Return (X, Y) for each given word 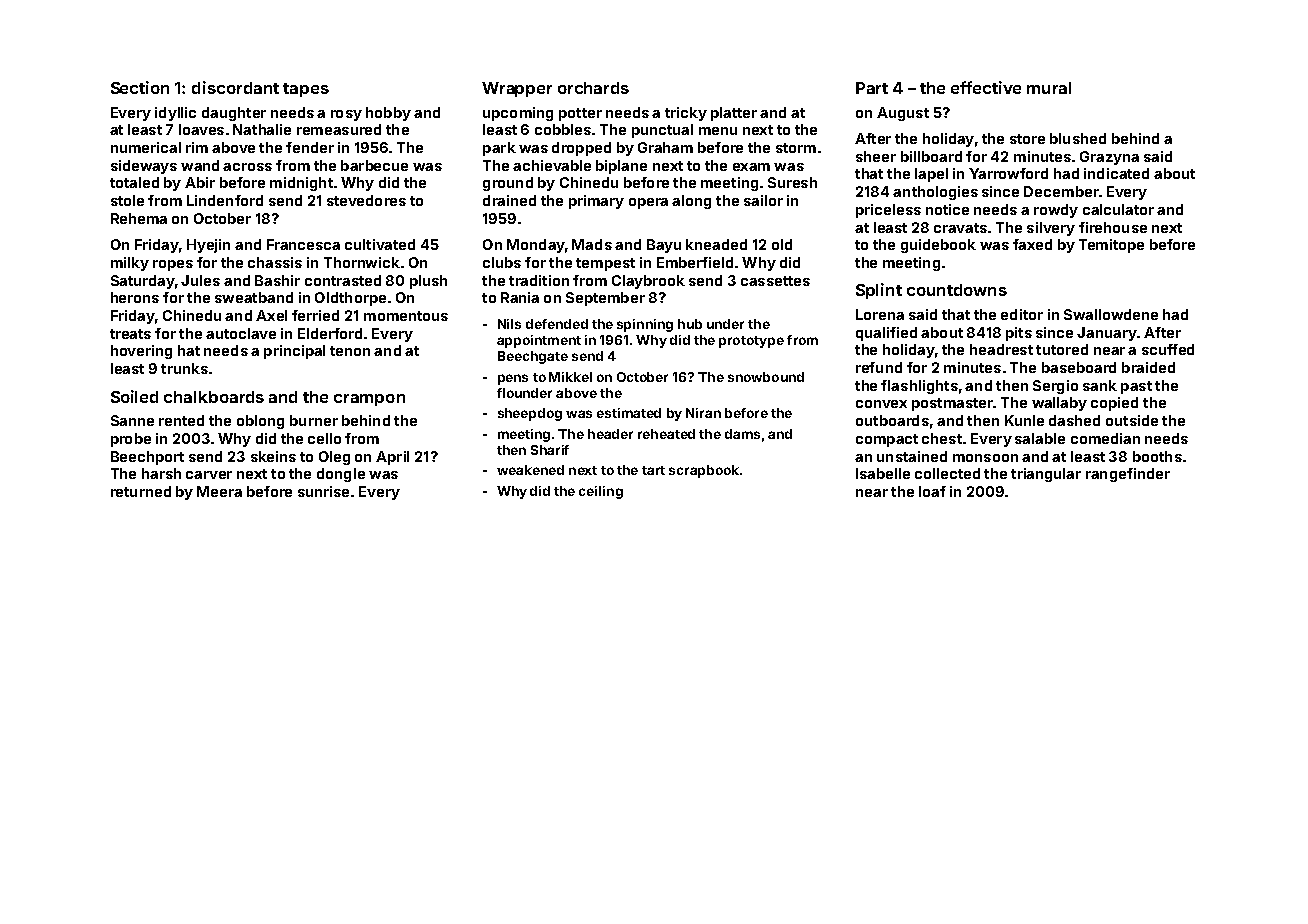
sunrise (323, 491)
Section (140, 87)
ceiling (601, 492)
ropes (173, 265)
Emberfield (695, 262)
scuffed (1168, 349)
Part (872, 88)
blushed (1078, 138)
